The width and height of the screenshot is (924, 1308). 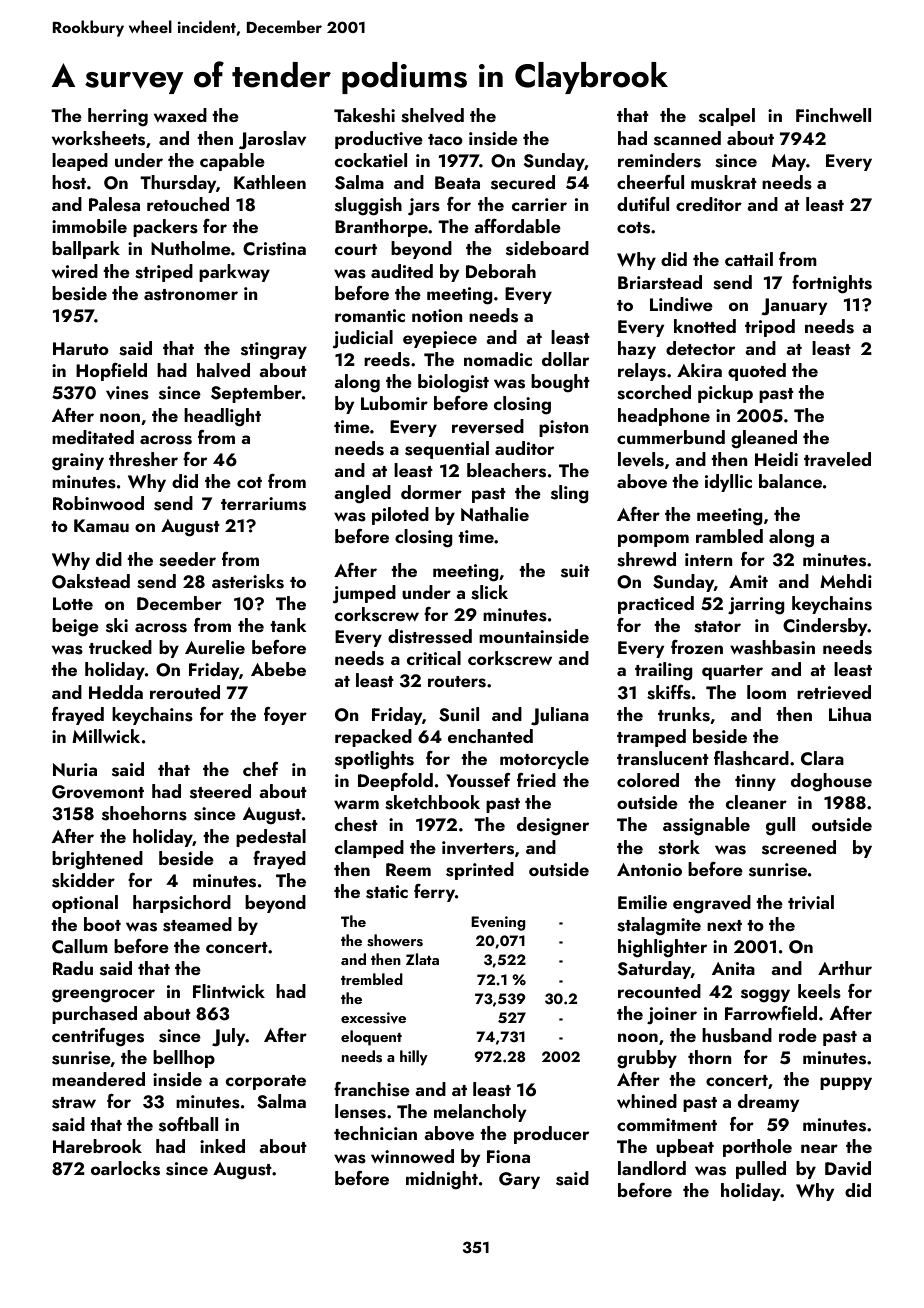 I want to click on Deepfold, so click(x=395, y=782).
